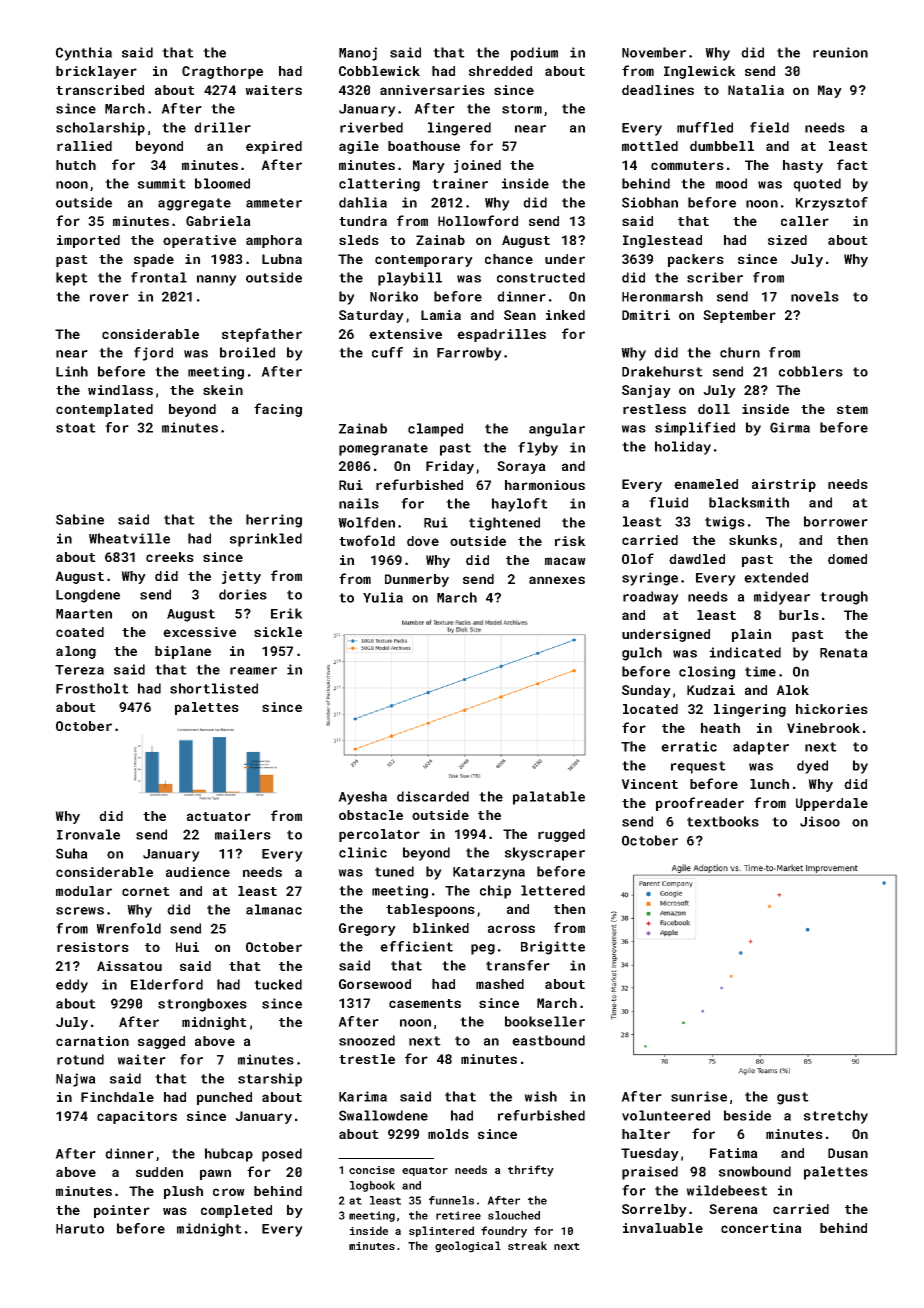 This screenshot has width=924, height=1308. Describe the element at coordinates (359, 240) in the screenshot. I see `sleds` at that location.
